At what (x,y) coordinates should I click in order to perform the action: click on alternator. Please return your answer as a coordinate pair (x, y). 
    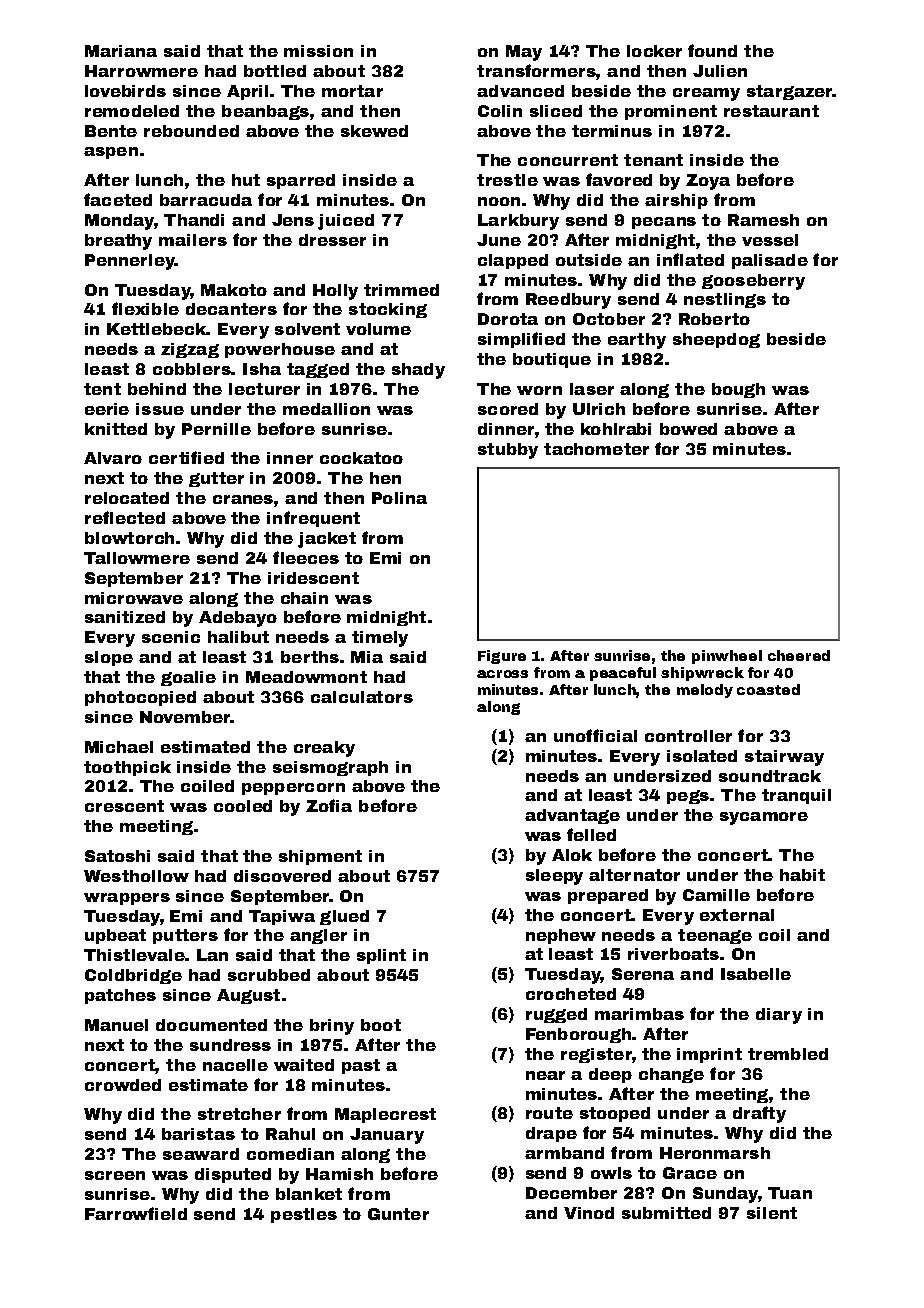
    Looking at the image, I should click on (634, 875).
